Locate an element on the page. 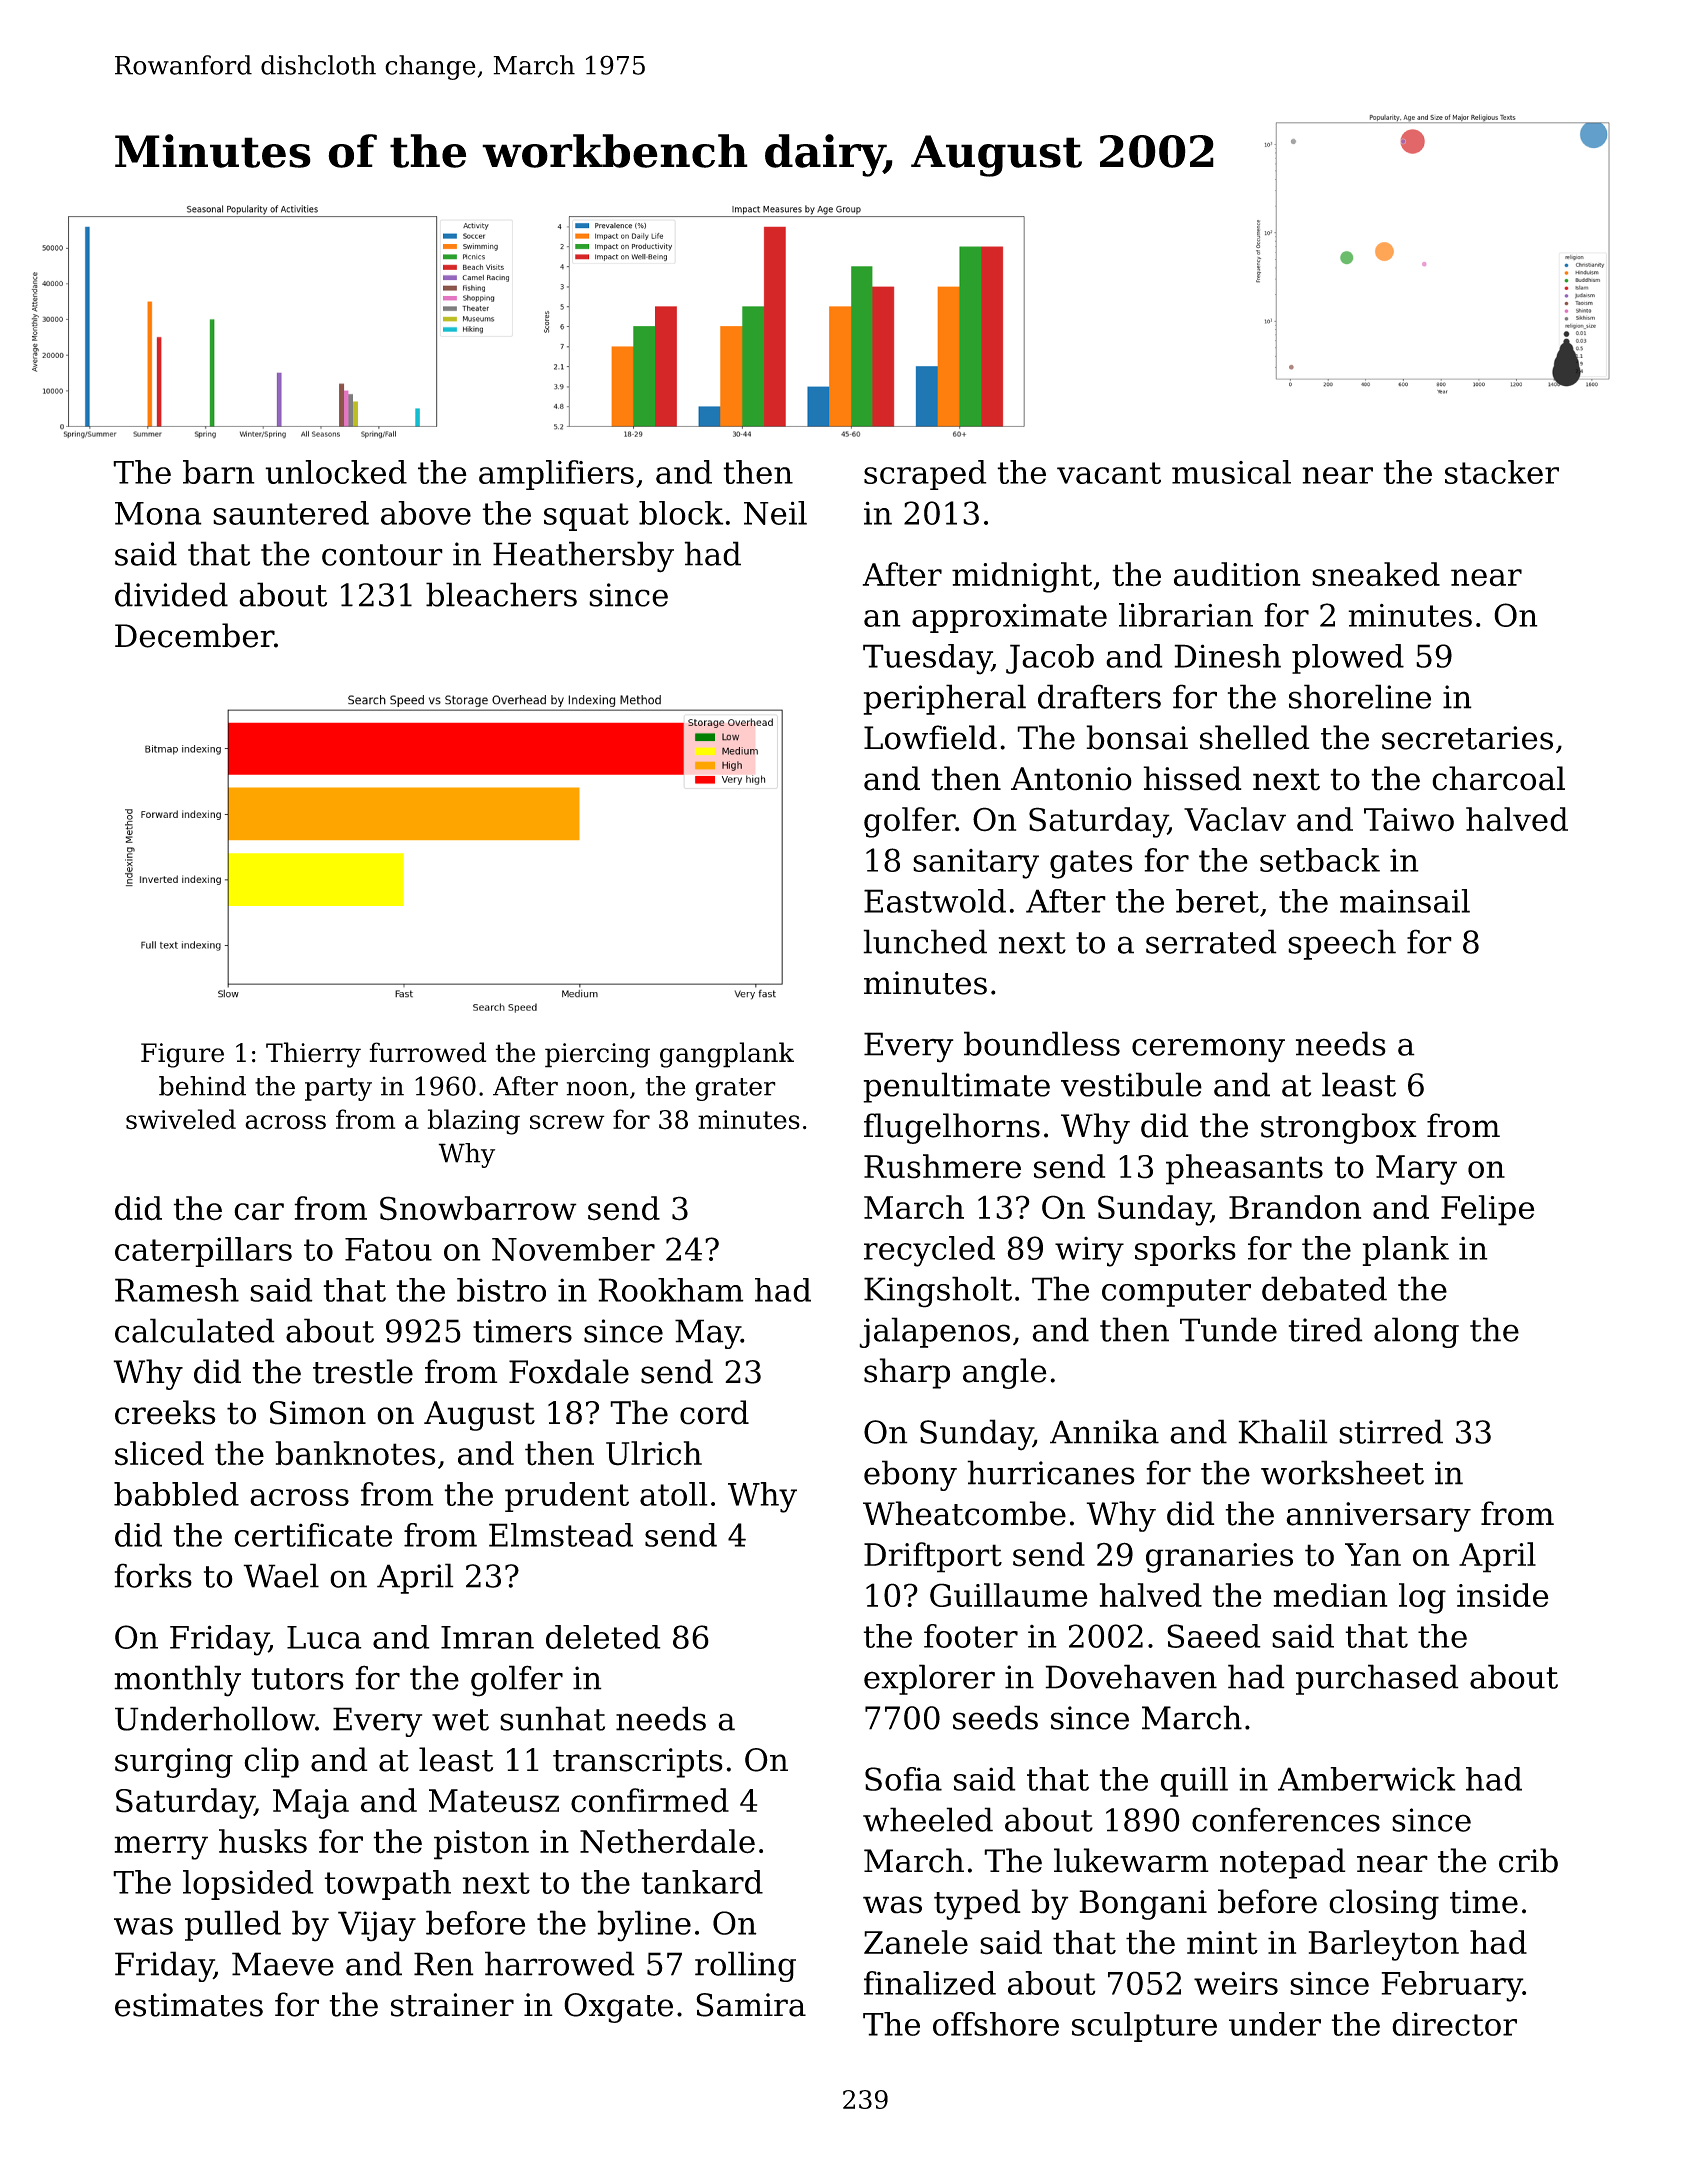 The width and height of the image is (1683, 2178). sharp is located at coordinates (907, 1373).
